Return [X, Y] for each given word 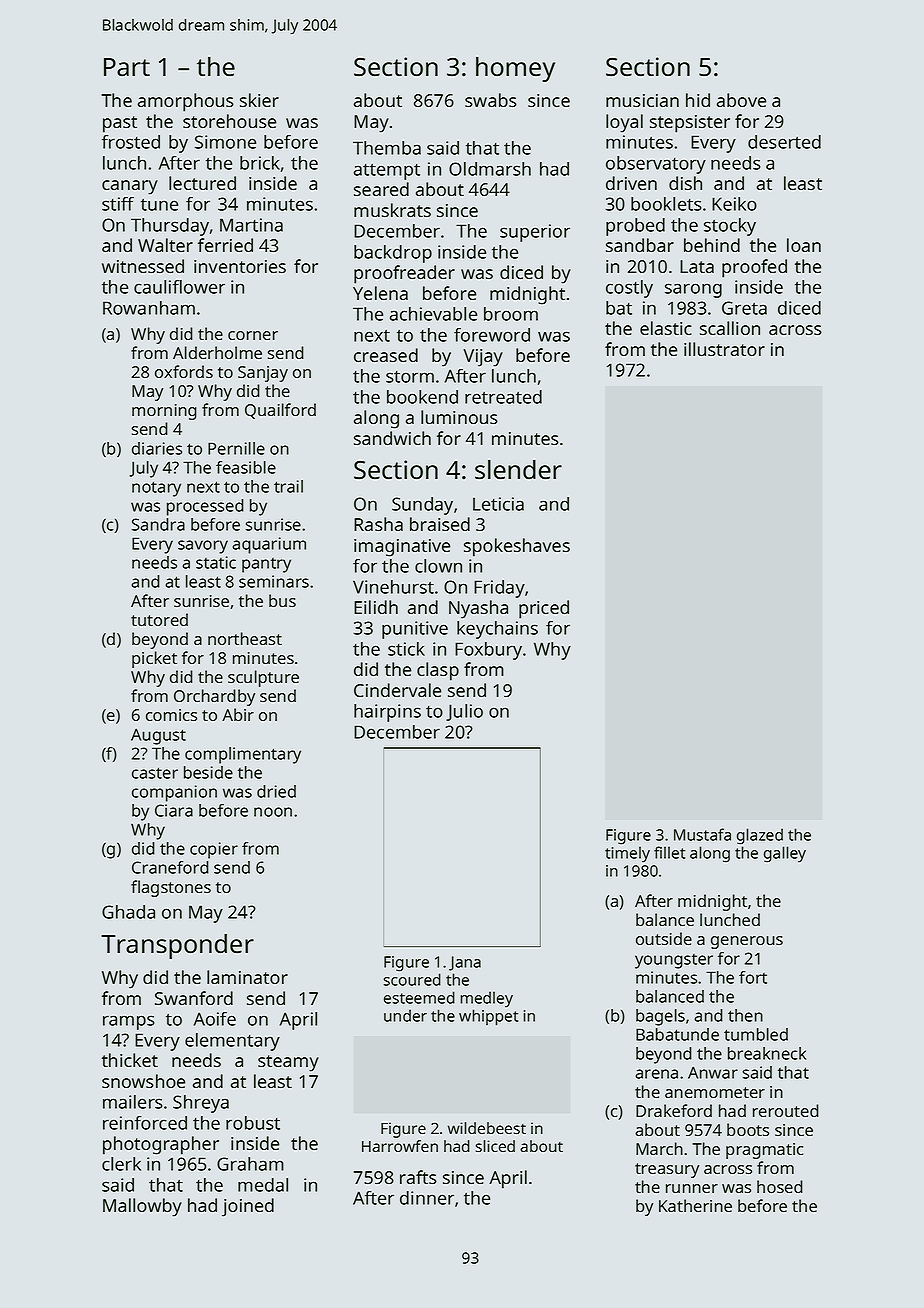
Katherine [695, 1205]
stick [406, 649]
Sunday [422, 506]
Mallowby [142, 1207]
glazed [760, 836]
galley [785, 854]
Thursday [170, 227]
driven [631, 183]
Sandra [158, 524]
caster [155, 773]
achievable [433, 314]
